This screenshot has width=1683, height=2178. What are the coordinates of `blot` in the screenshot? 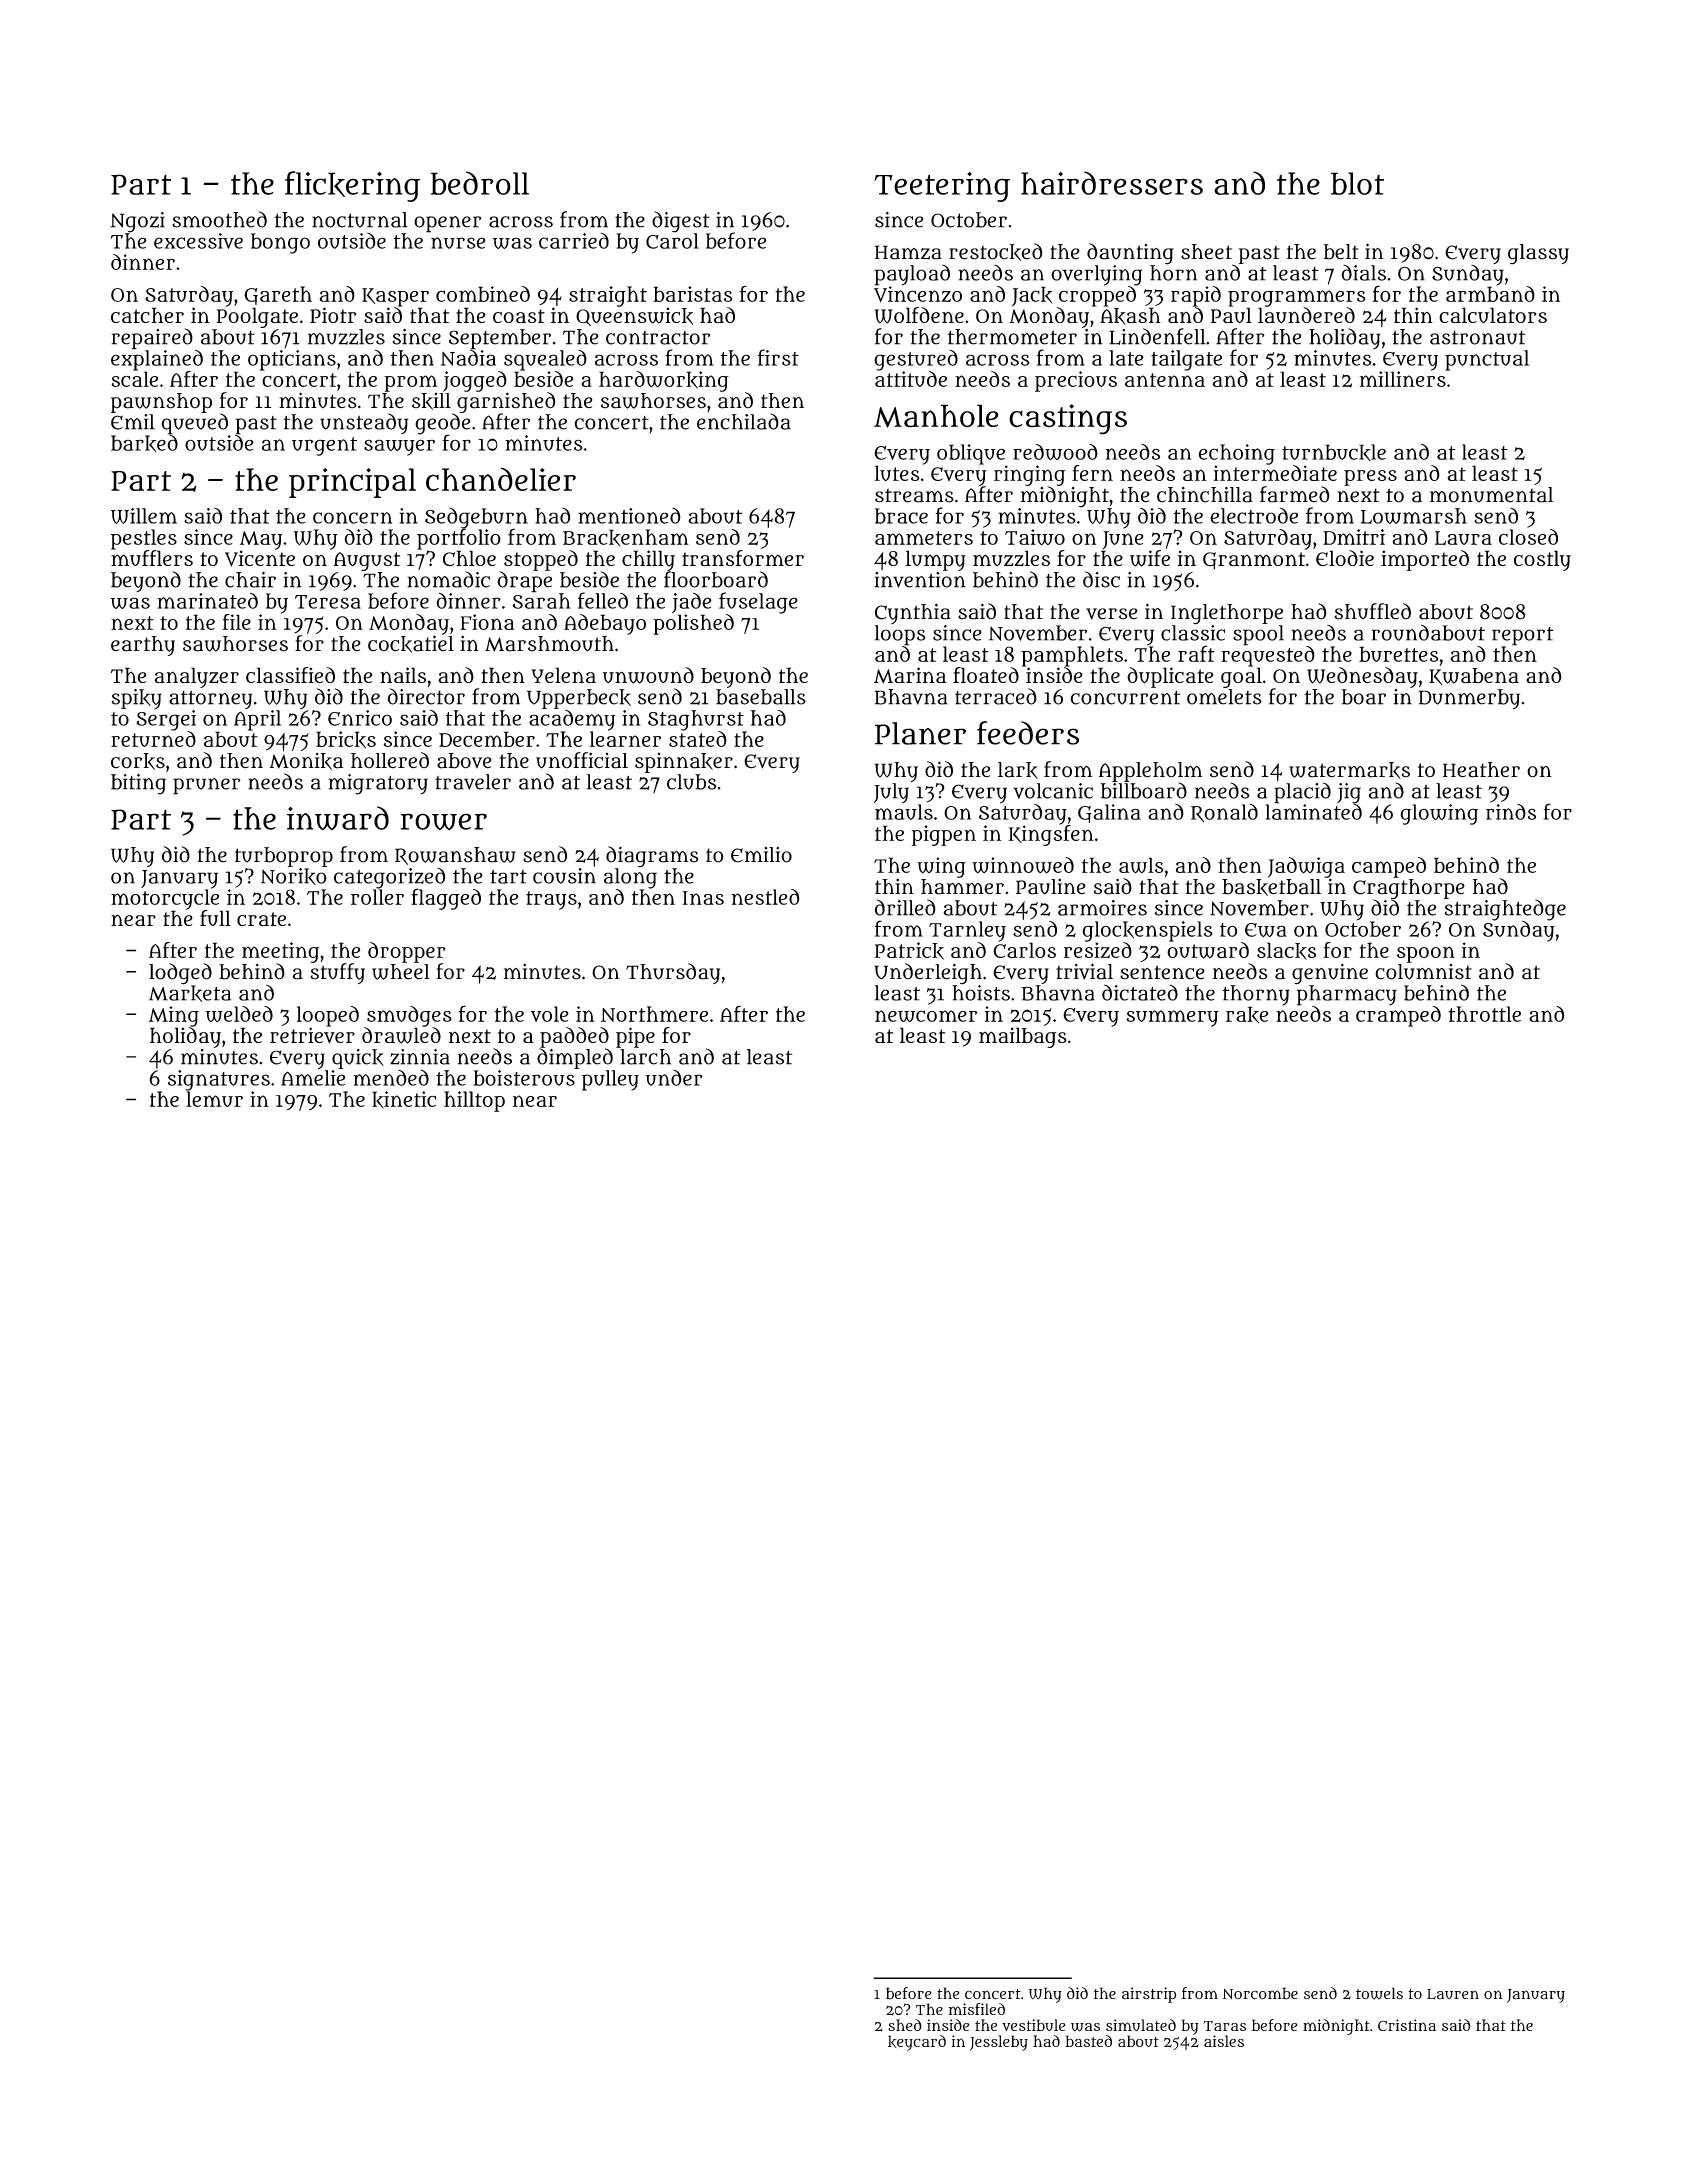 It's located at (1357, 183).
